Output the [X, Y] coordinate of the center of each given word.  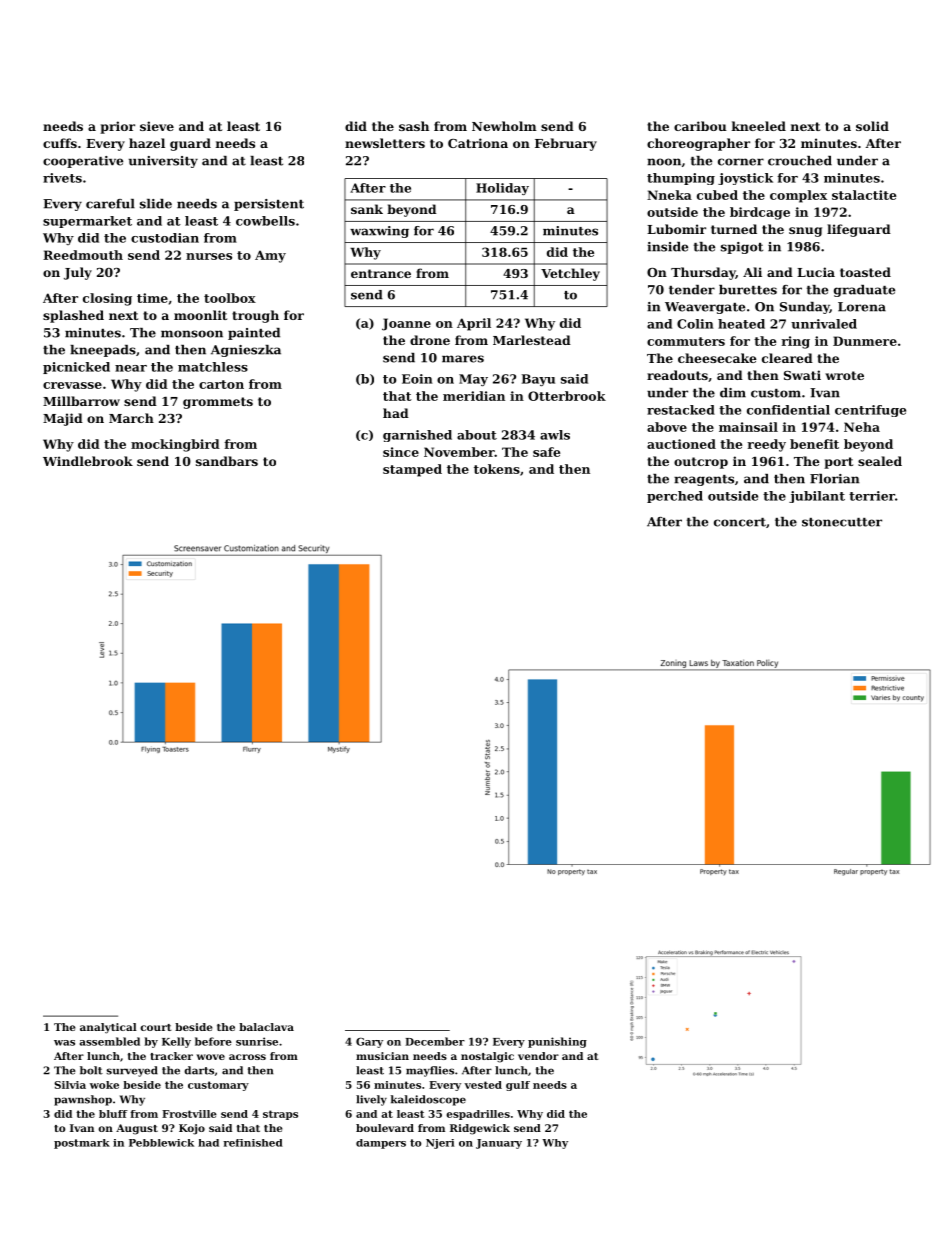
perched [675, 497]
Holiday [502, 189]
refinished [253, 1143]
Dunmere [865, 341]
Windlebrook [88, 461]
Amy [270, 256]
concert [740, 522]
